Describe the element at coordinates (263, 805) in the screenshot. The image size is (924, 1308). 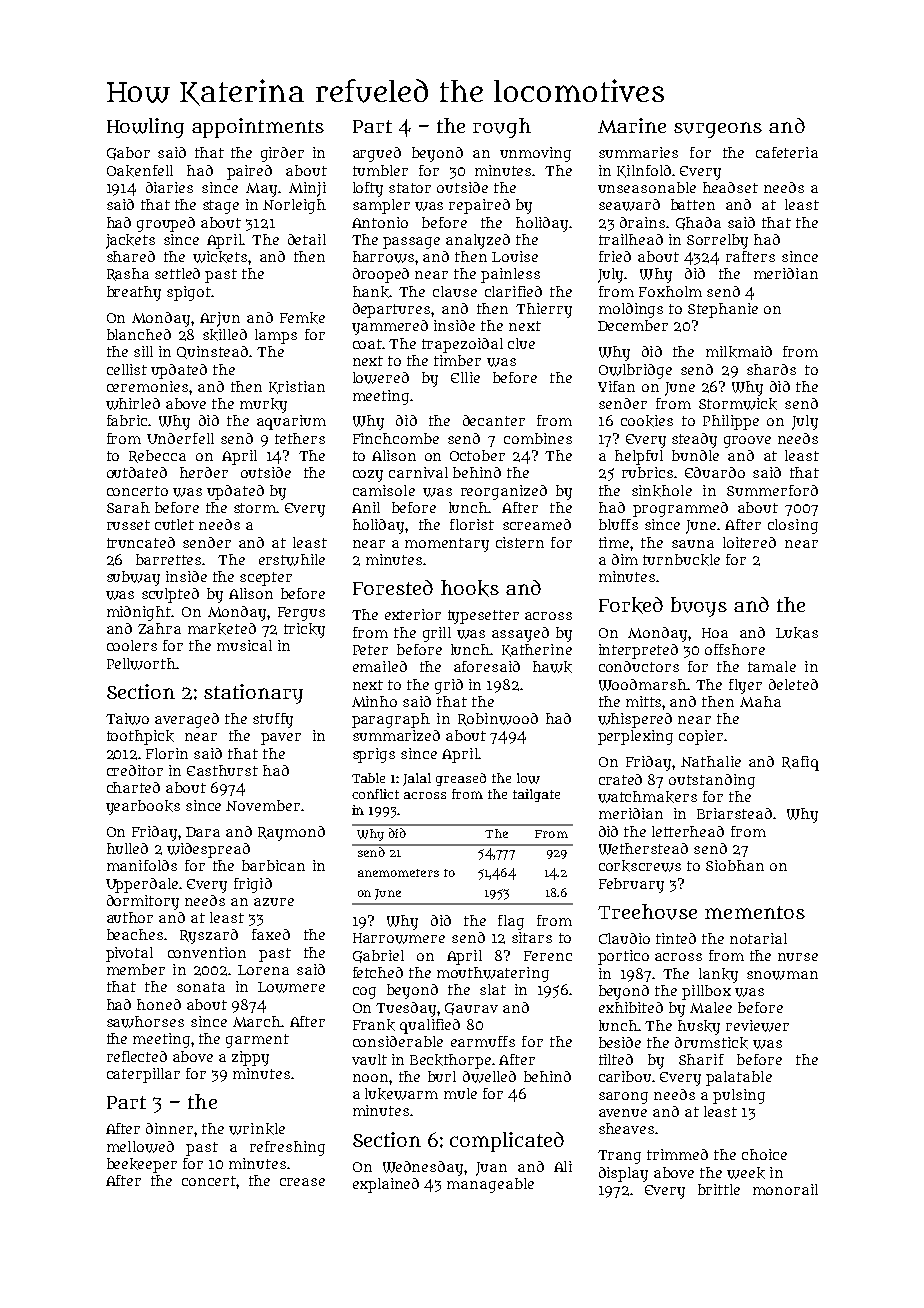
I see `November` at that location.
